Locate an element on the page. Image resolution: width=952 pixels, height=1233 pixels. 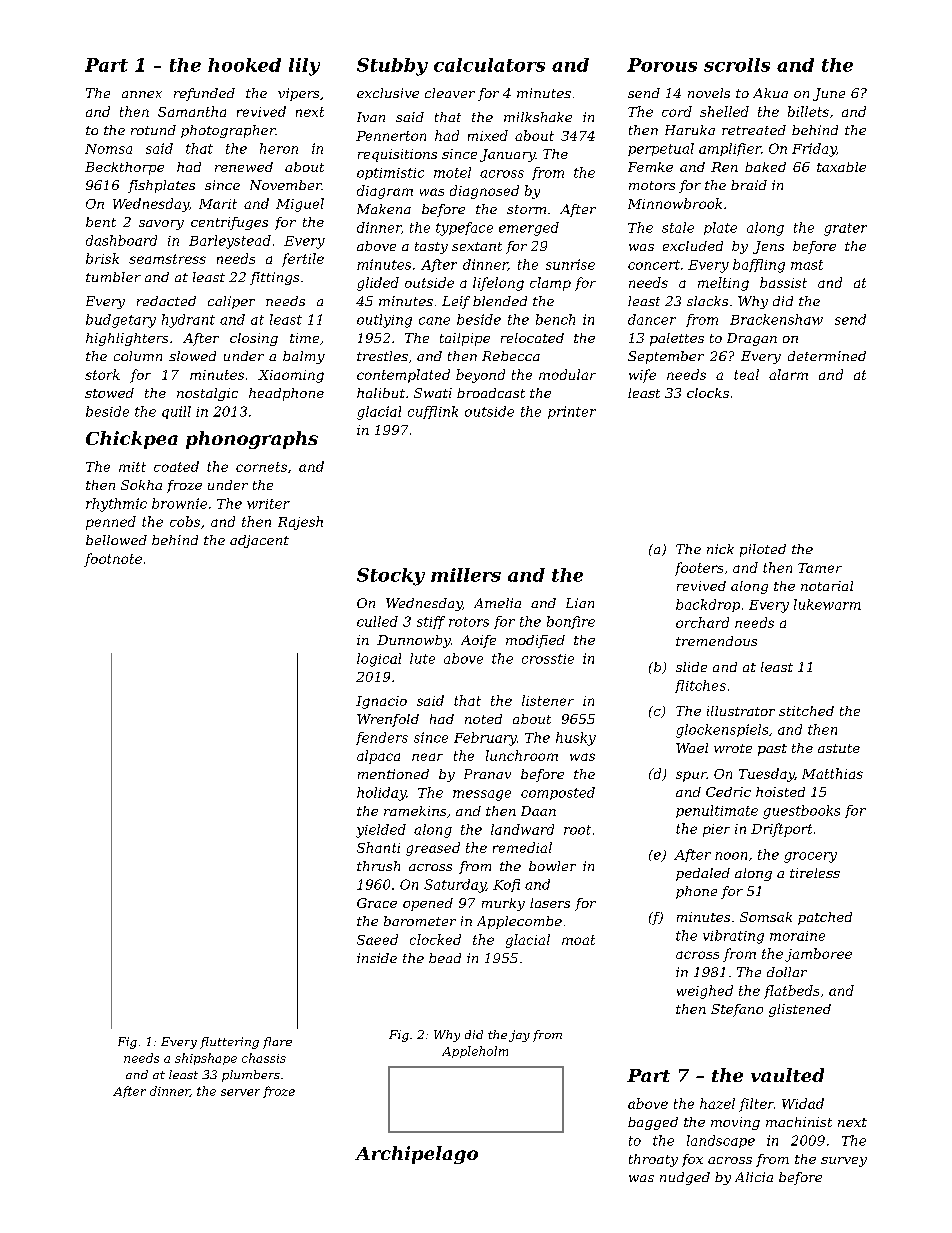
bonfire is located at coordinates (571, 622).
